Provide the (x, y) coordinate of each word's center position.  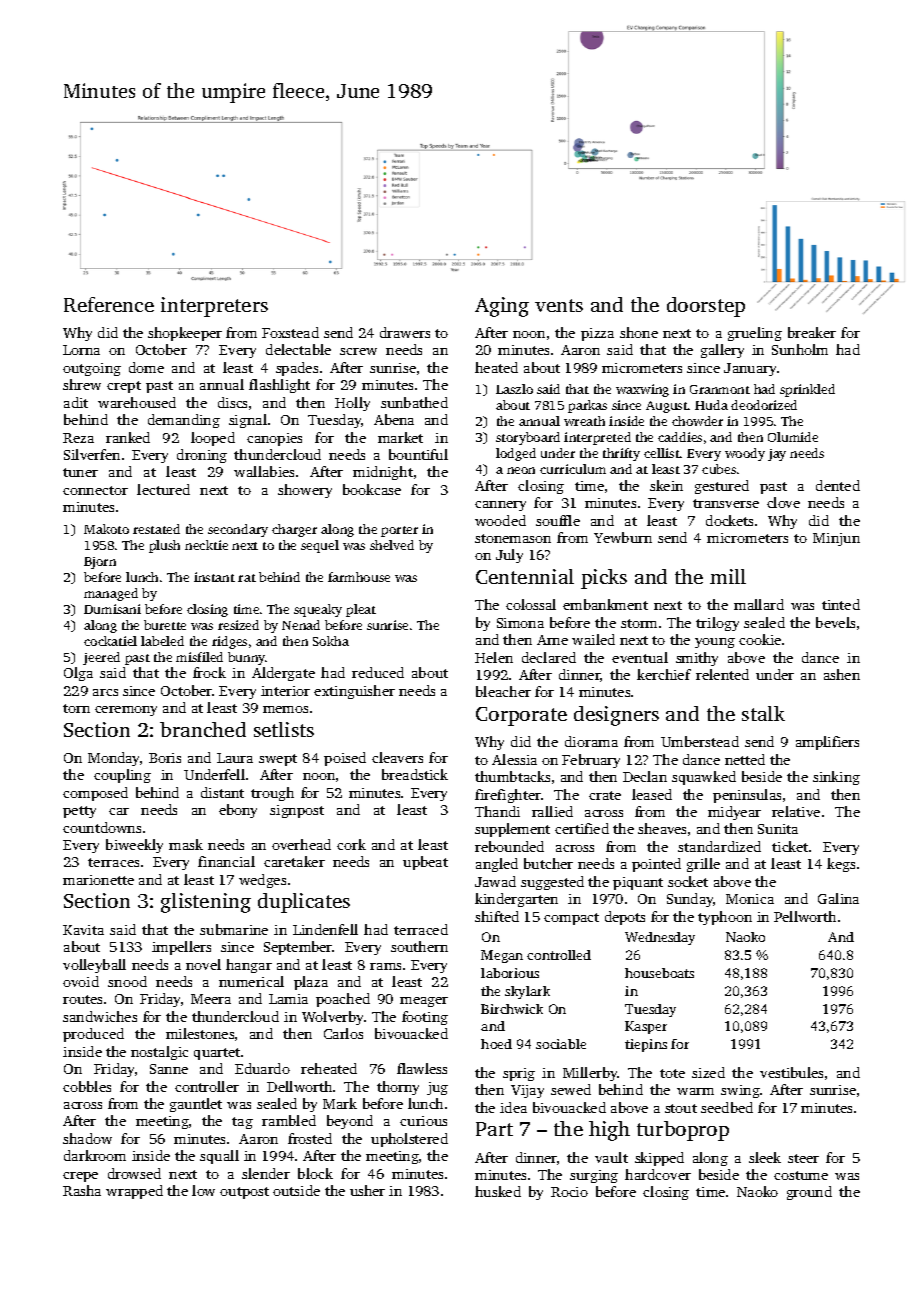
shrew (82, 384)
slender (266, 1173)
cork (351, 844)
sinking (836, 778)
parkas (587, 406)
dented (838, 485)
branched (203, 729)
